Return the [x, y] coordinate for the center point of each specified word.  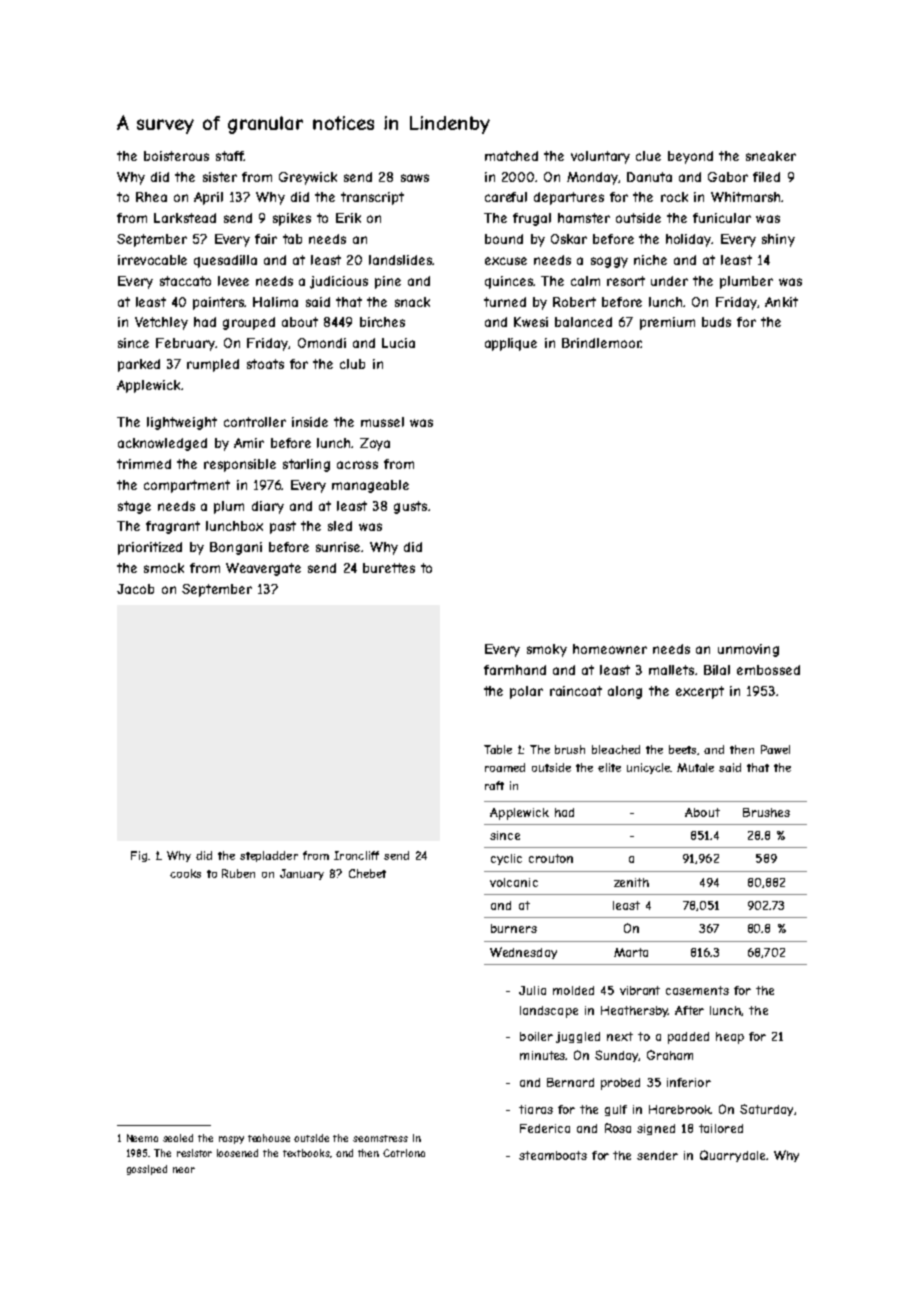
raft [494, 785]
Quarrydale [732, 1156]
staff [230, 156]
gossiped [147, 1170]
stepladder [269, 856]
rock [674, 197]
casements [697, 990]
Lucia [398, 343]
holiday [689, 240]
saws [415, 178]
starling [306, 465]
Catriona [404, 1153]
